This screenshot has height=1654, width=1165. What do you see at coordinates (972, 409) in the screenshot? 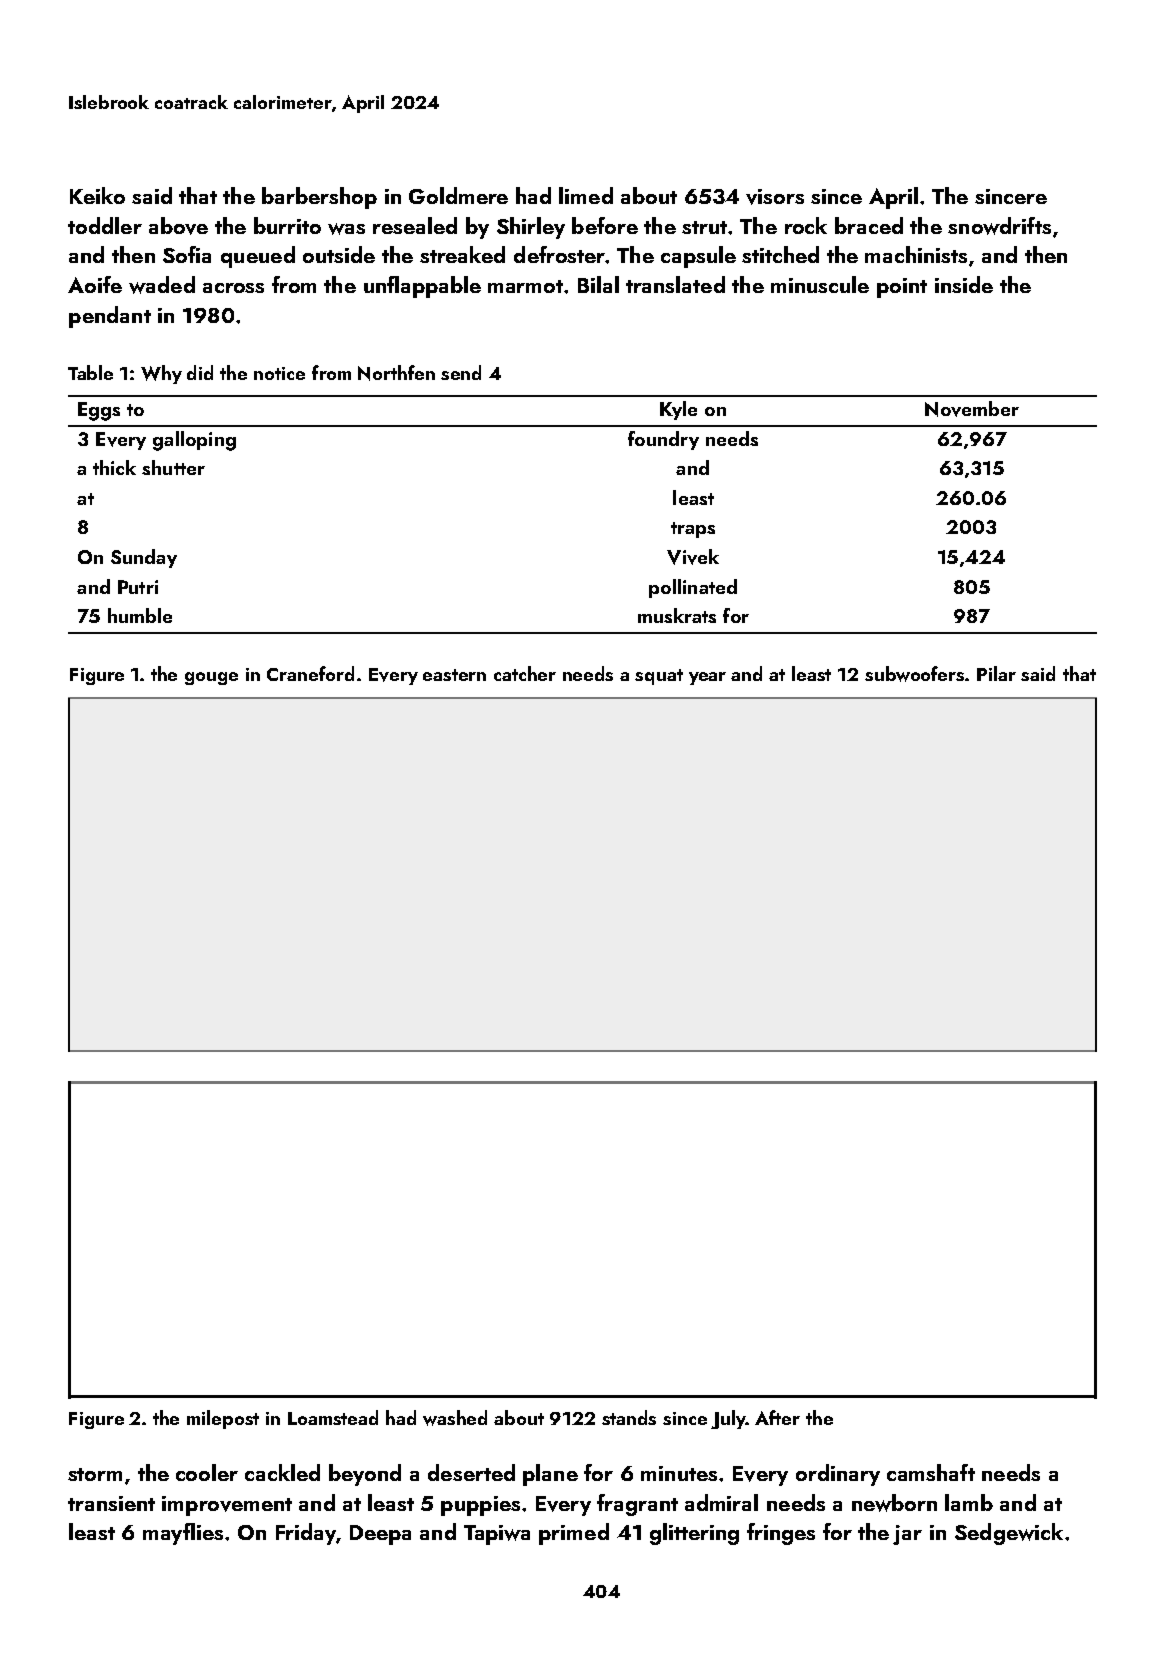
I see `November` at bounding box center [972, 409].
